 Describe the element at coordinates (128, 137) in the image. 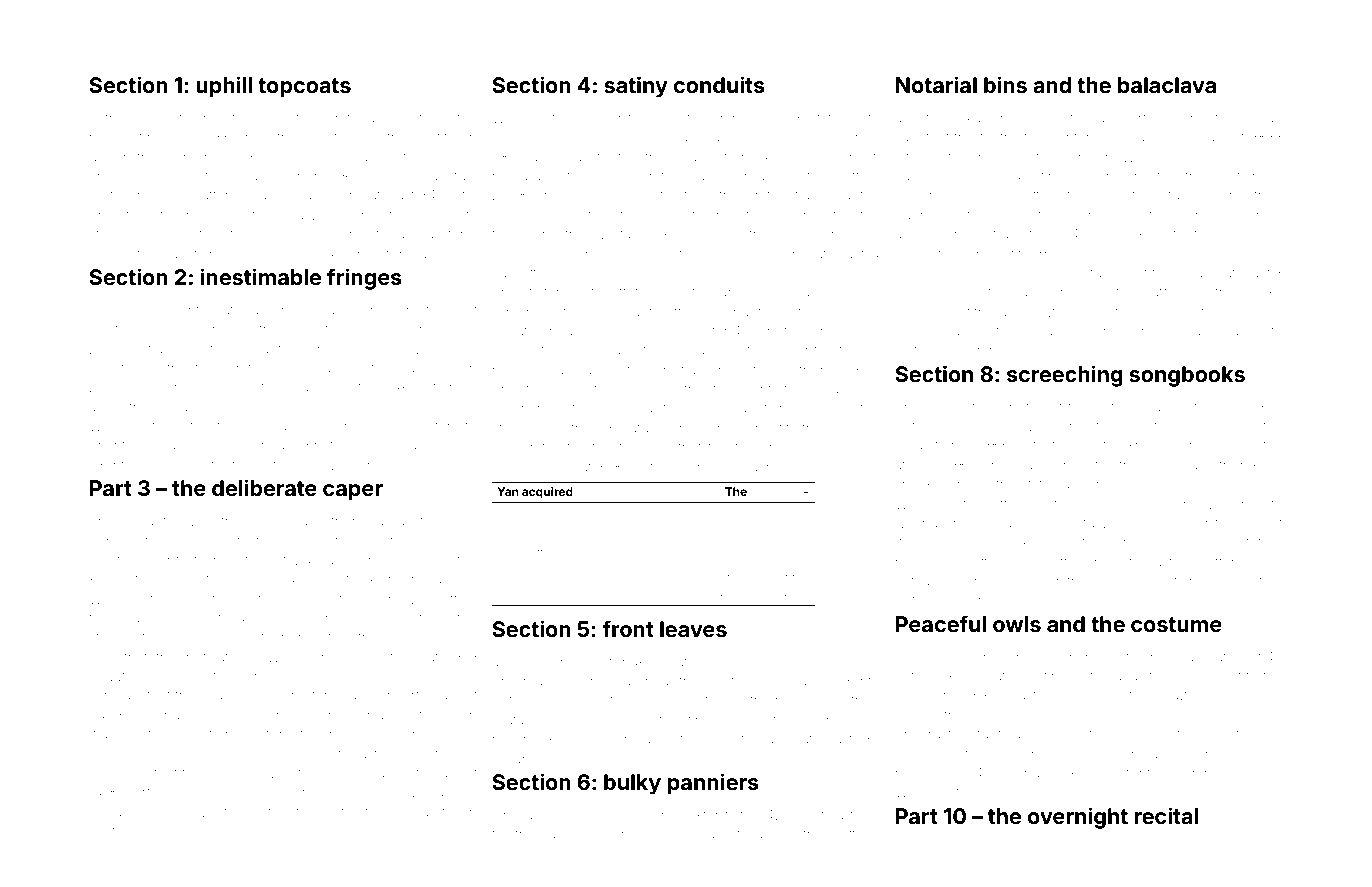

I see `homeowner` at that location.
